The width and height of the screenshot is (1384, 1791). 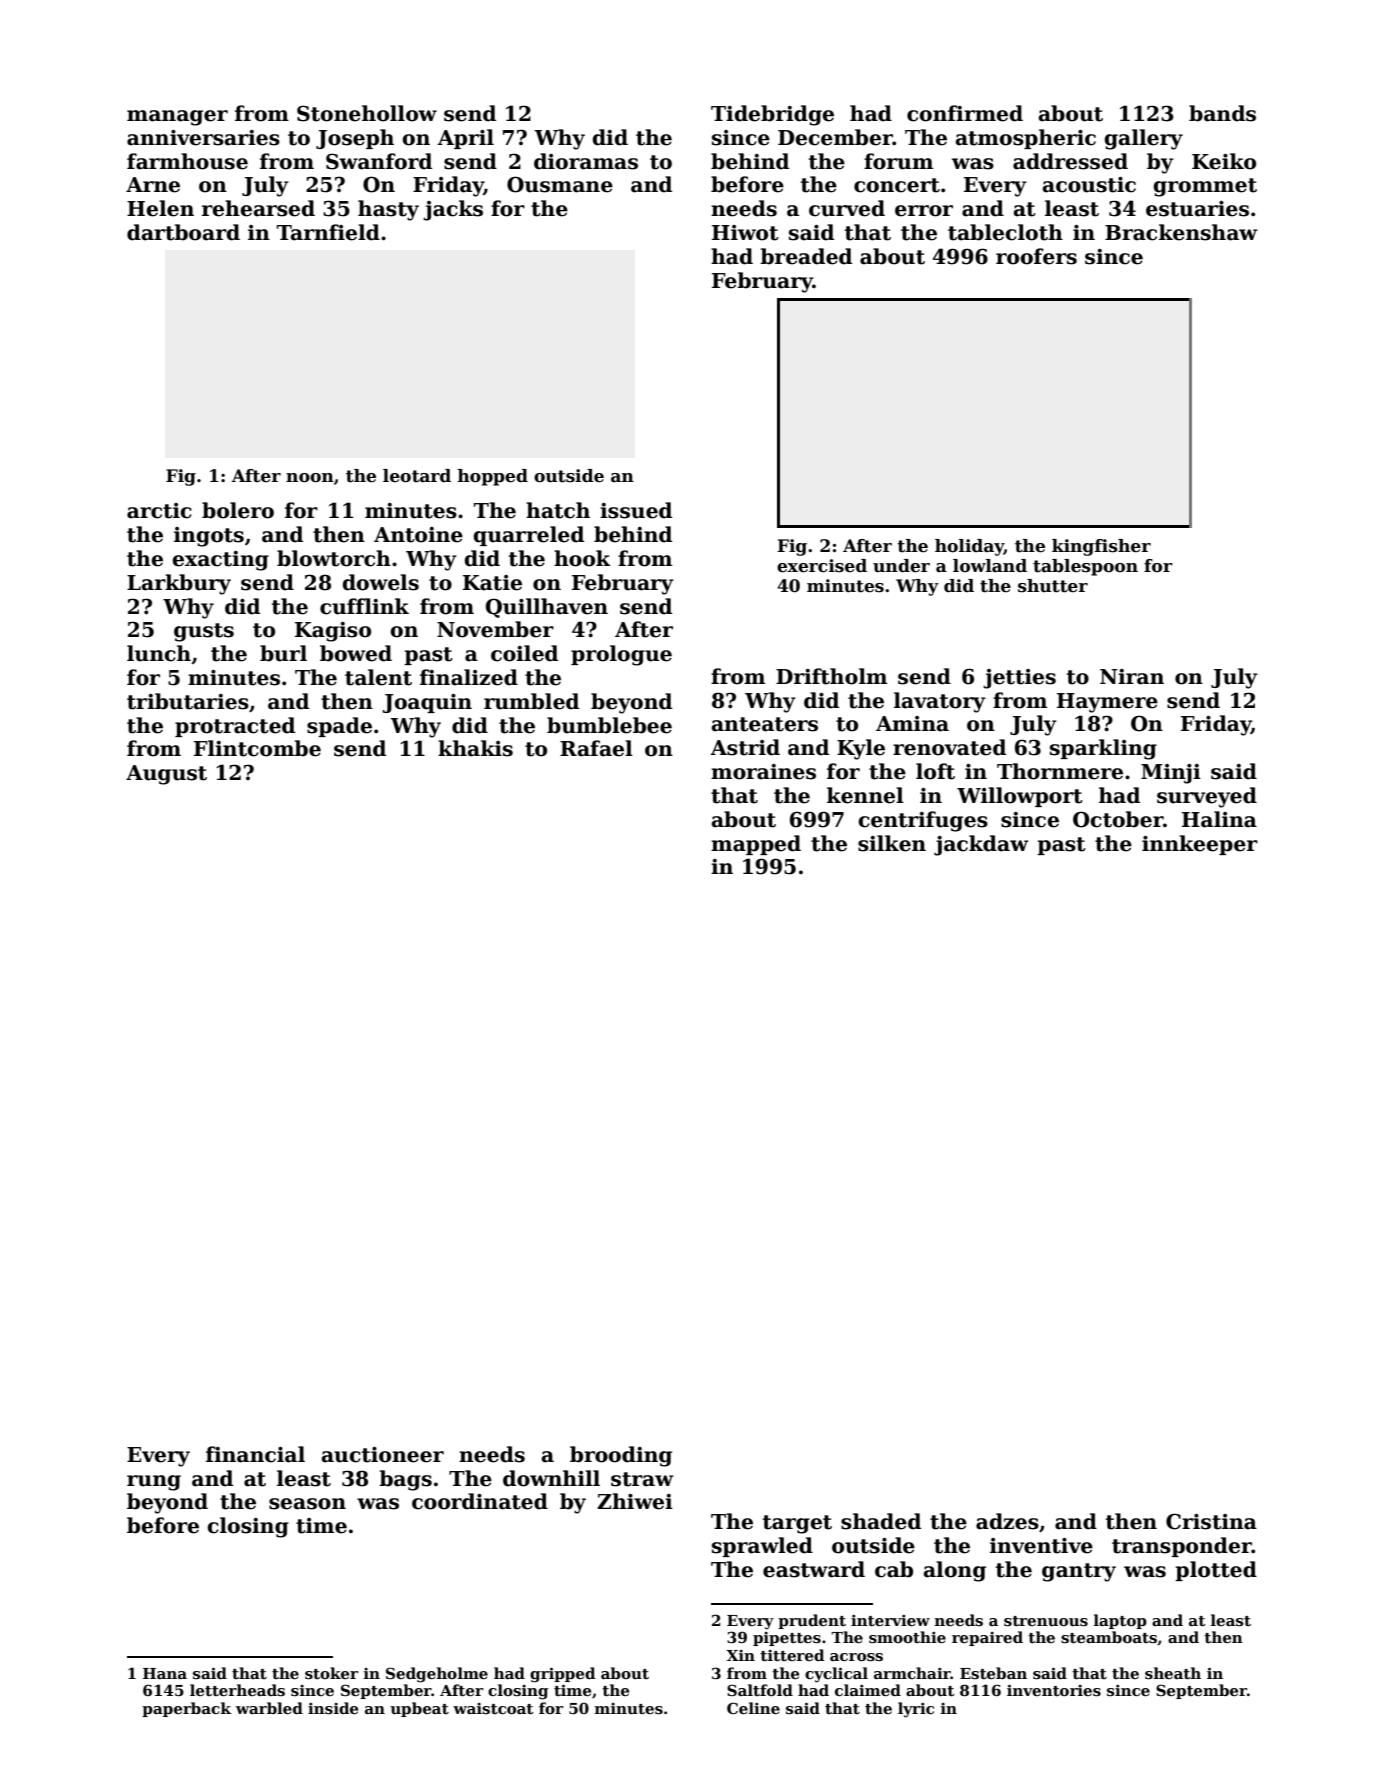 I want to click on innkeeper, so click(x=1200, y=845).
